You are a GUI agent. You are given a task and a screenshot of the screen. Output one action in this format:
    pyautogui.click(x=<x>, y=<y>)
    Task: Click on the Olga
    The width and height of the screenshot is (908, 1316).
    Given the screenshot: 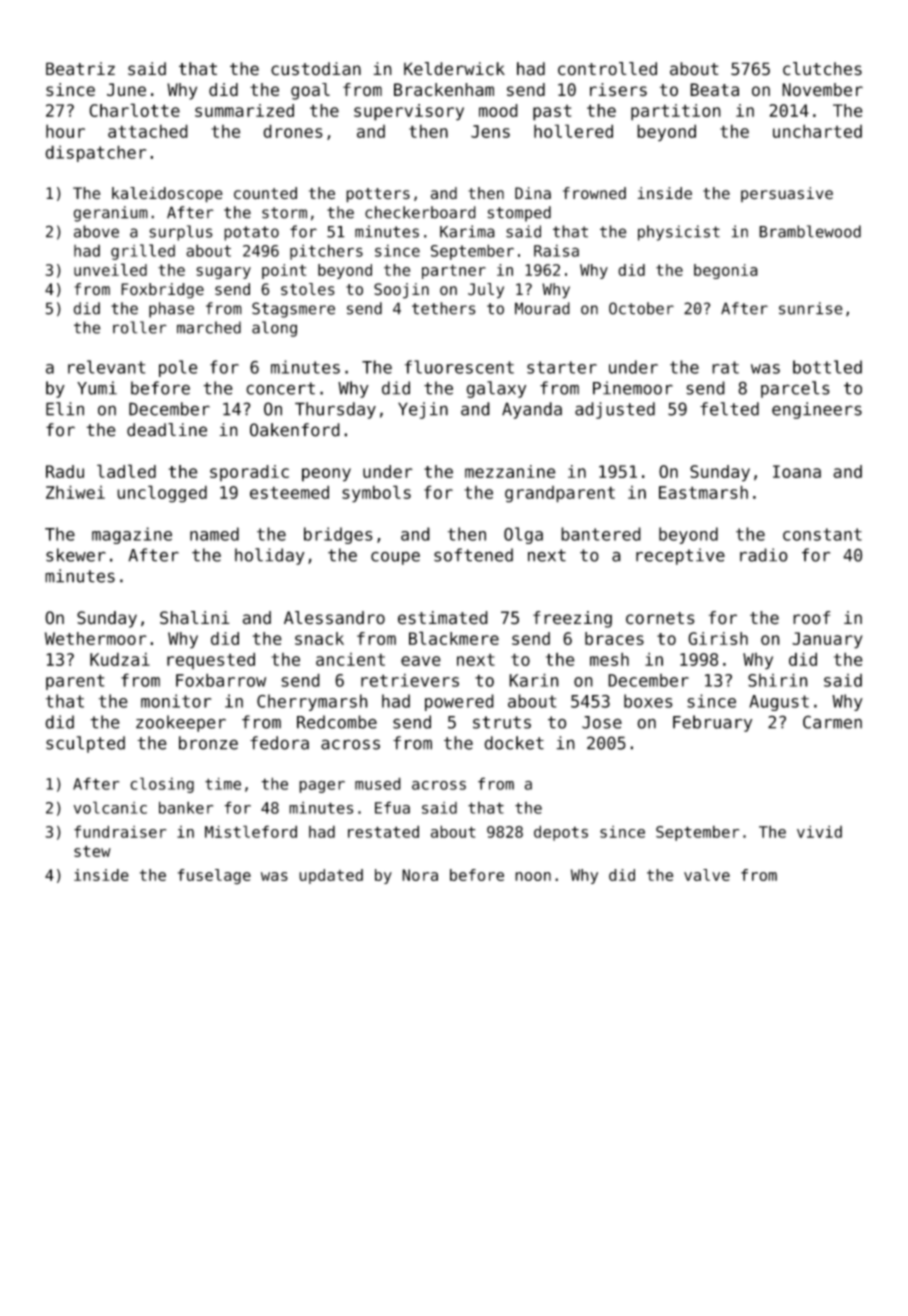 What is the action you would take?
    pyautogui.click(x=523, y=535)
